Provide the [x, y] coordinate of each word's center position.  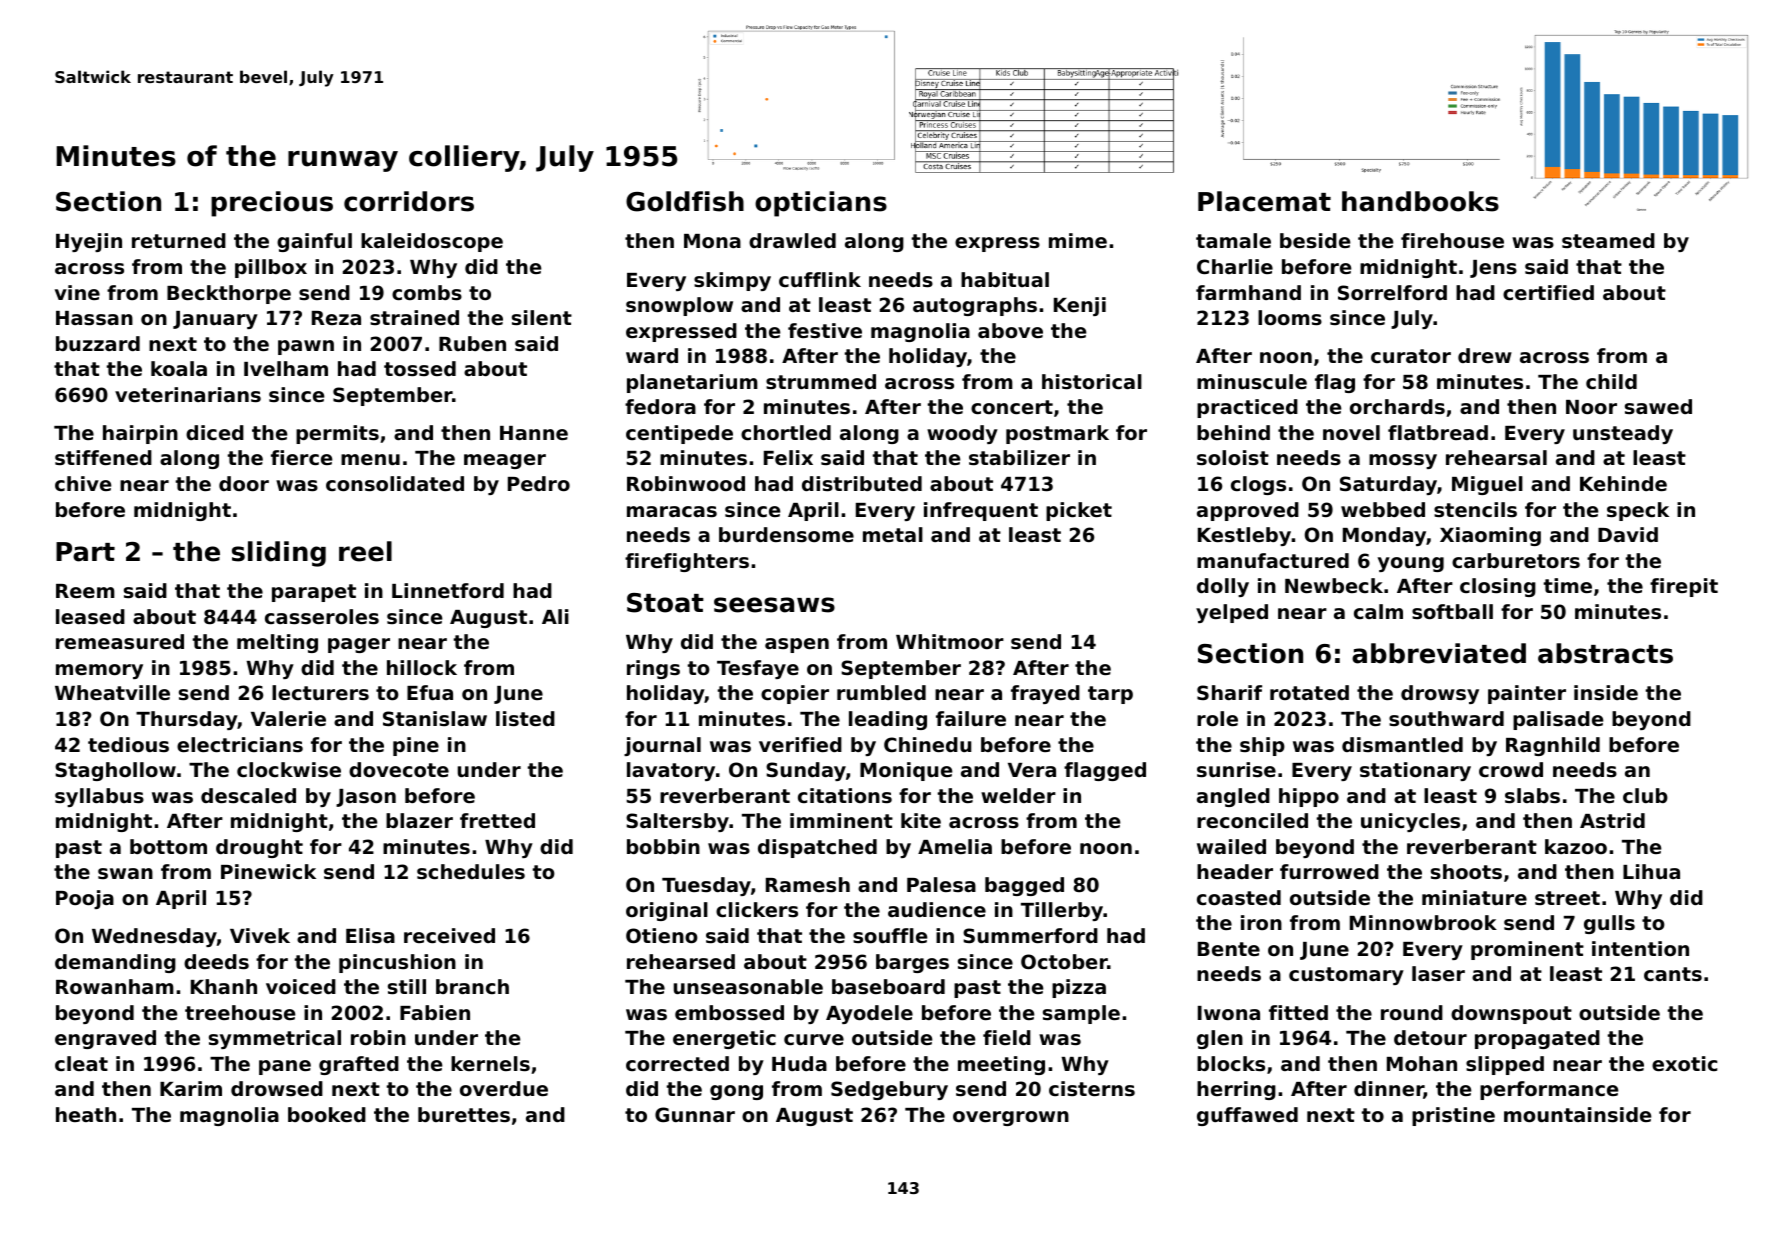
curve [814, 1039]
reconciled [1252, 820]
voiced [301, 986]
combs [427, 293]
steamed [1608, 240]
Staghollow [115, 771]
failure [971, 718]
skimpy [732, 281]
